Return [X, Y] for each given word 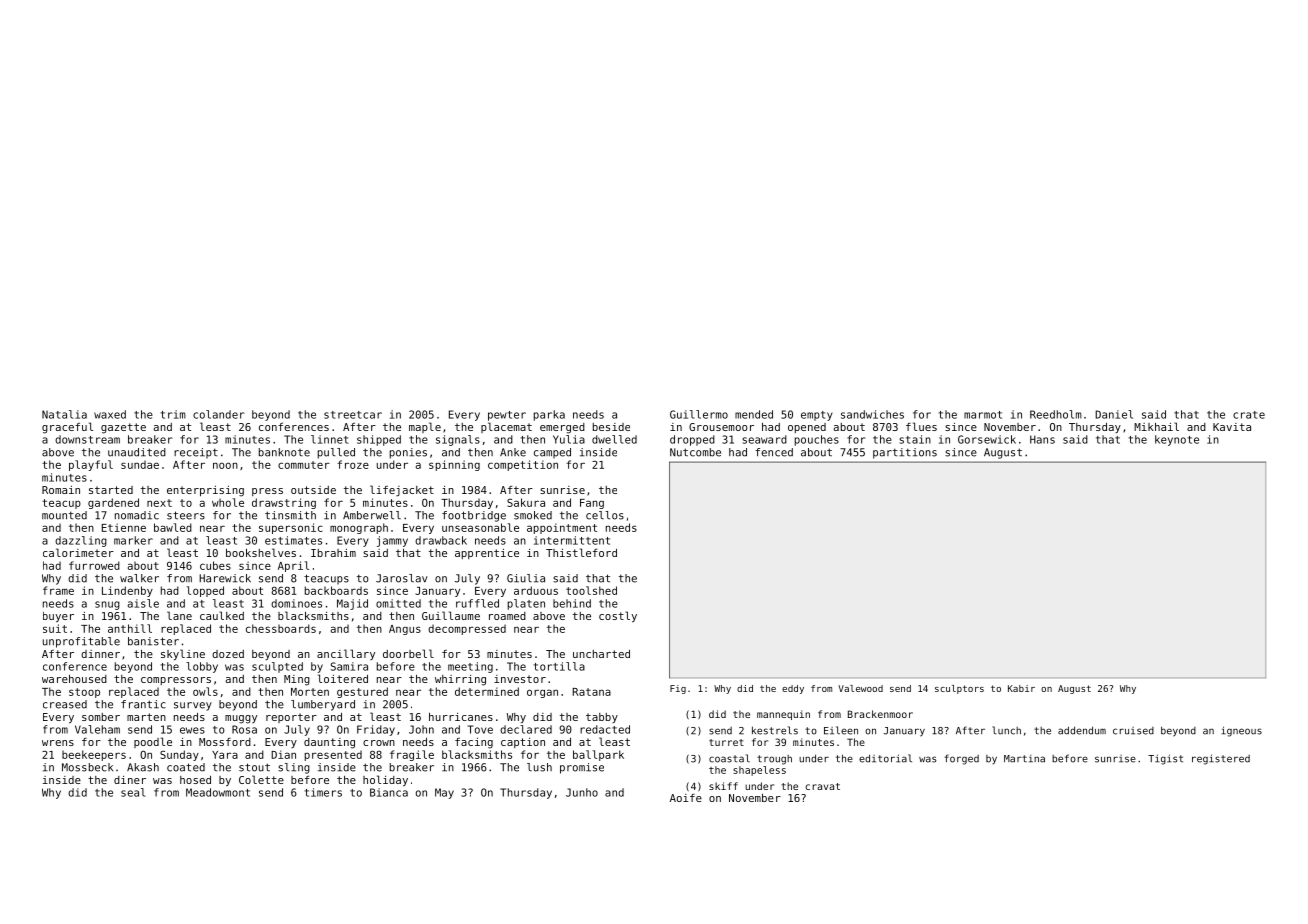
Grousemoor [721, 427]
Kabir [1021, 688]
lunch [1006, 730]
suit [55, 628]
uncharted [601, 654]
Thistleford [581, 552]
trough [774, 760]
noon [225, 465]
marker [133, 540]
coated [186, 767]
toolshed [591, 590]
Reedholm [1056, 414]
